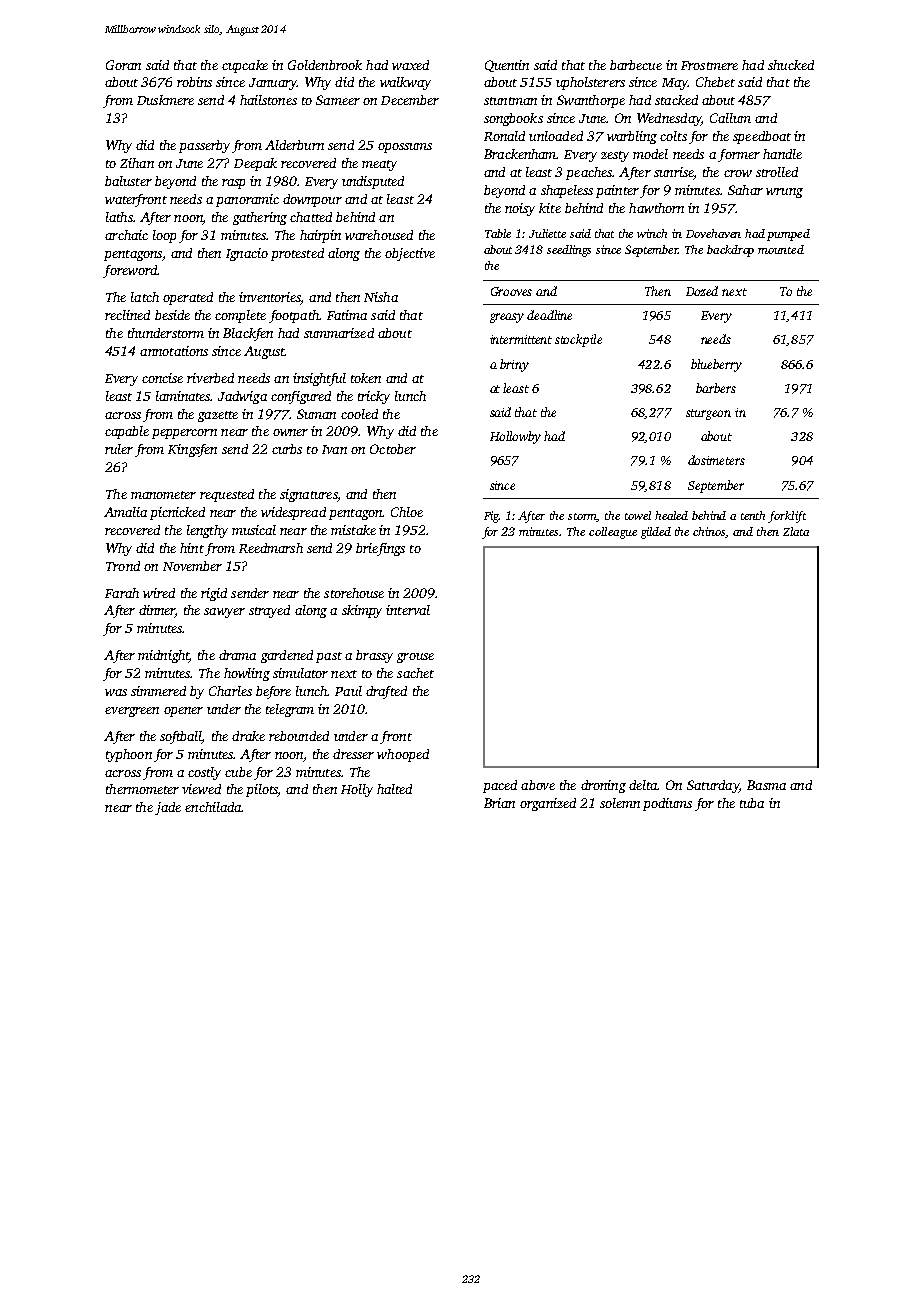 This document has height=1308, width=924. What do you see at coordinates (415, 673) in the document?
I see `sachet` at bounding box center [415, 673].
